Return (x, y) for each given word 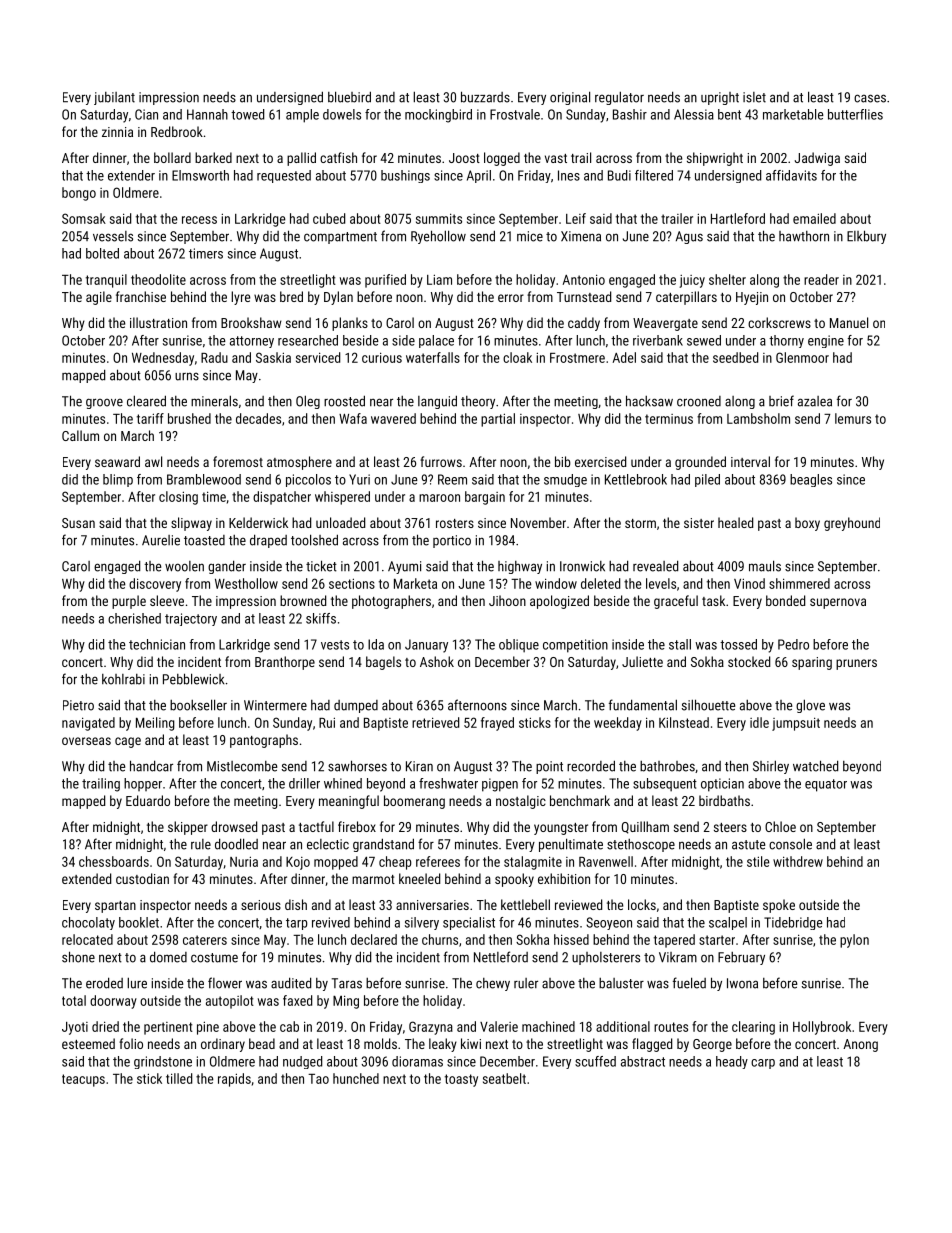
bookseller (198, 705)
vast (556, 158)
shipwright (715, 159)
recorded (591, 766)
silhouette (708, 705)
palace (436, 341)
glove (810, 706)
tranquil (106, 281)
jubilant (114, 98)
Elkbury (866, 237)
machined (548, 1026)
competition (575, 646)
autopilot (230, 1002)
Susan (78, 523)
